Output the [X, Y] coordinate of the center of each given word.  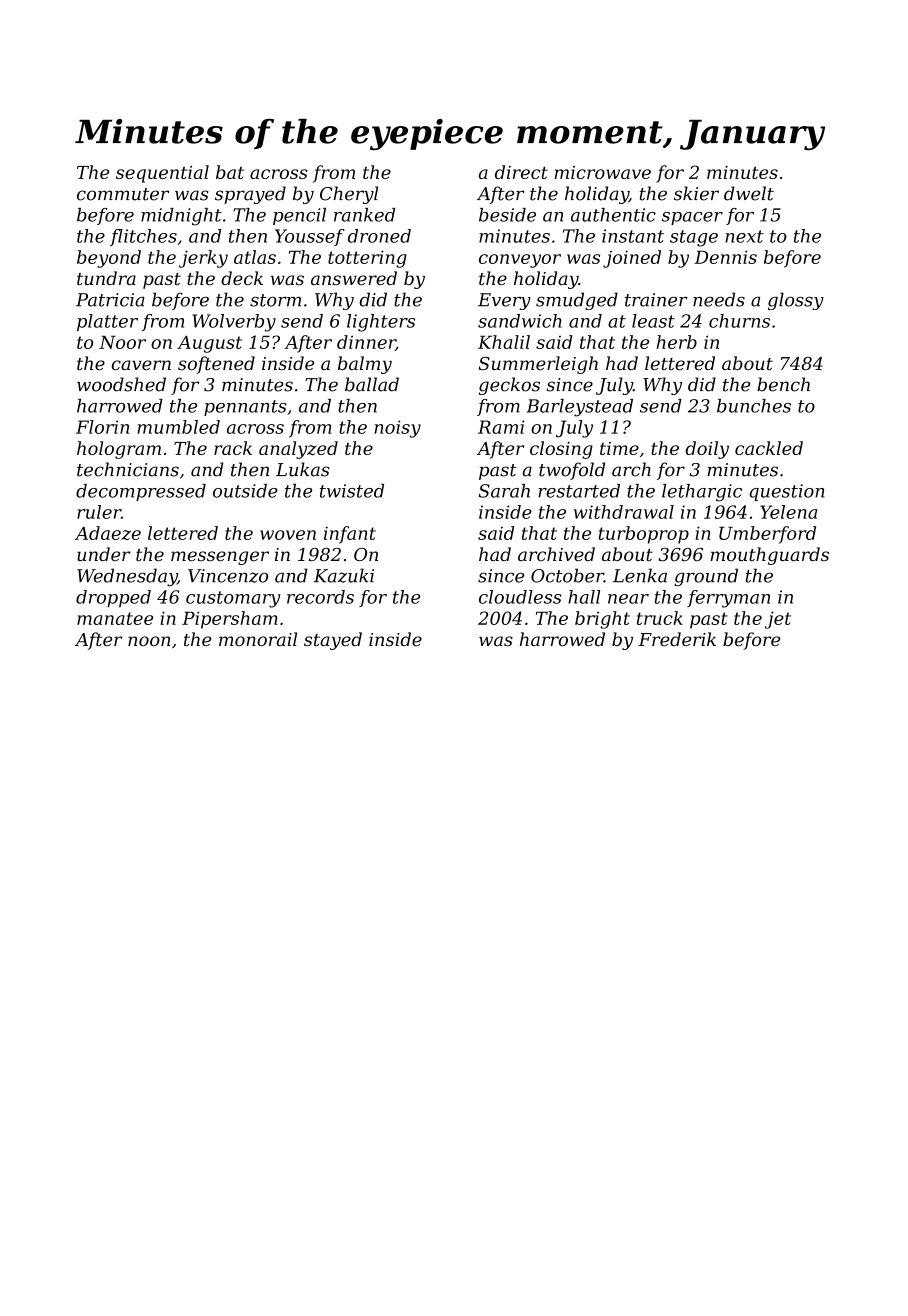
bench [783, 384]
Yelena [788, 512]
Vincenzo [228, 576]
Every [504, 301]
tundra [106, 278]
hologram [119, 450]
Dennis [725, 257]
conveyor [520, 261]
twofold [572, 471]
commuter [123, 194]
